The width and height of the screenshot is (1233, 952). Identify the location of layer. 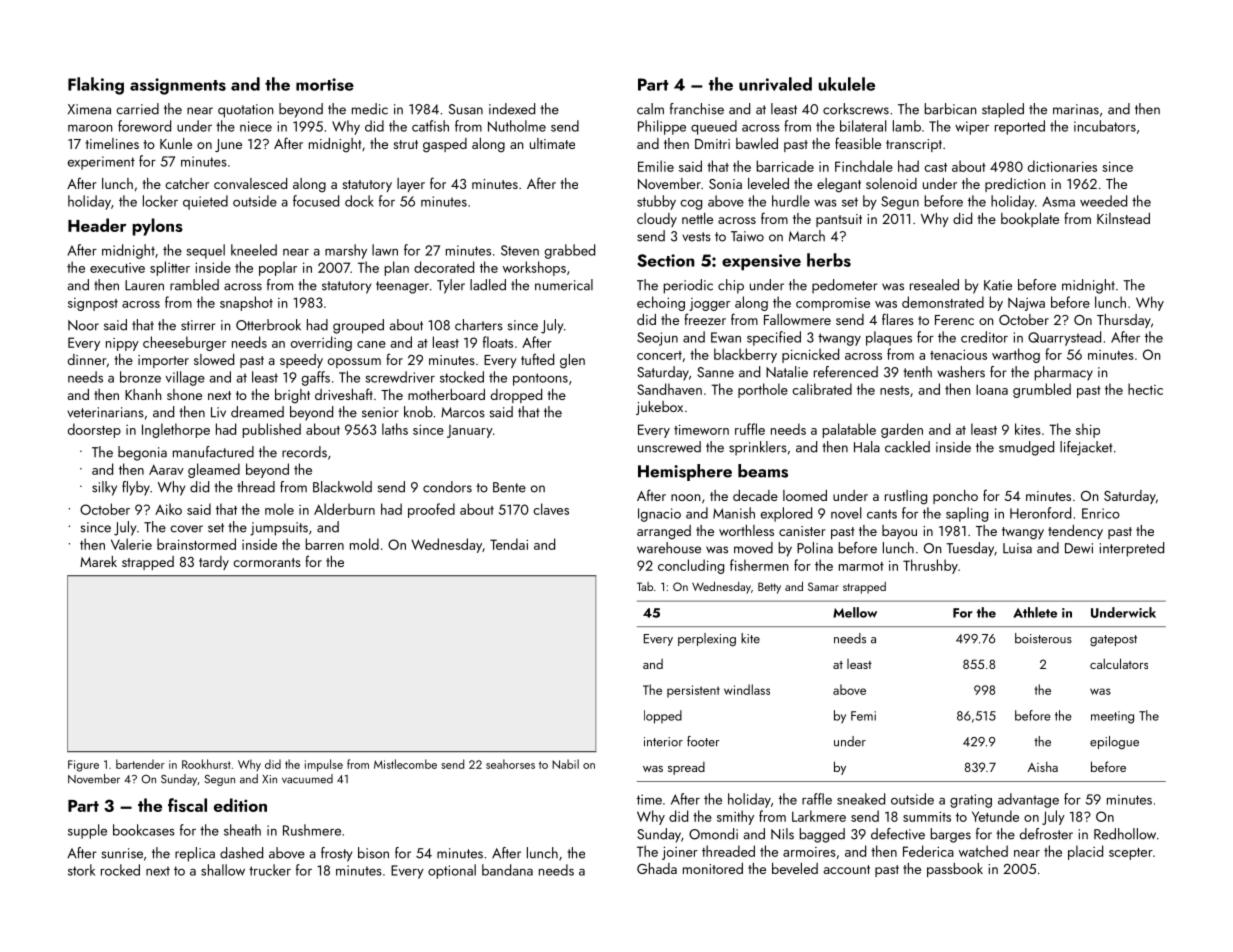
(411, 185).
